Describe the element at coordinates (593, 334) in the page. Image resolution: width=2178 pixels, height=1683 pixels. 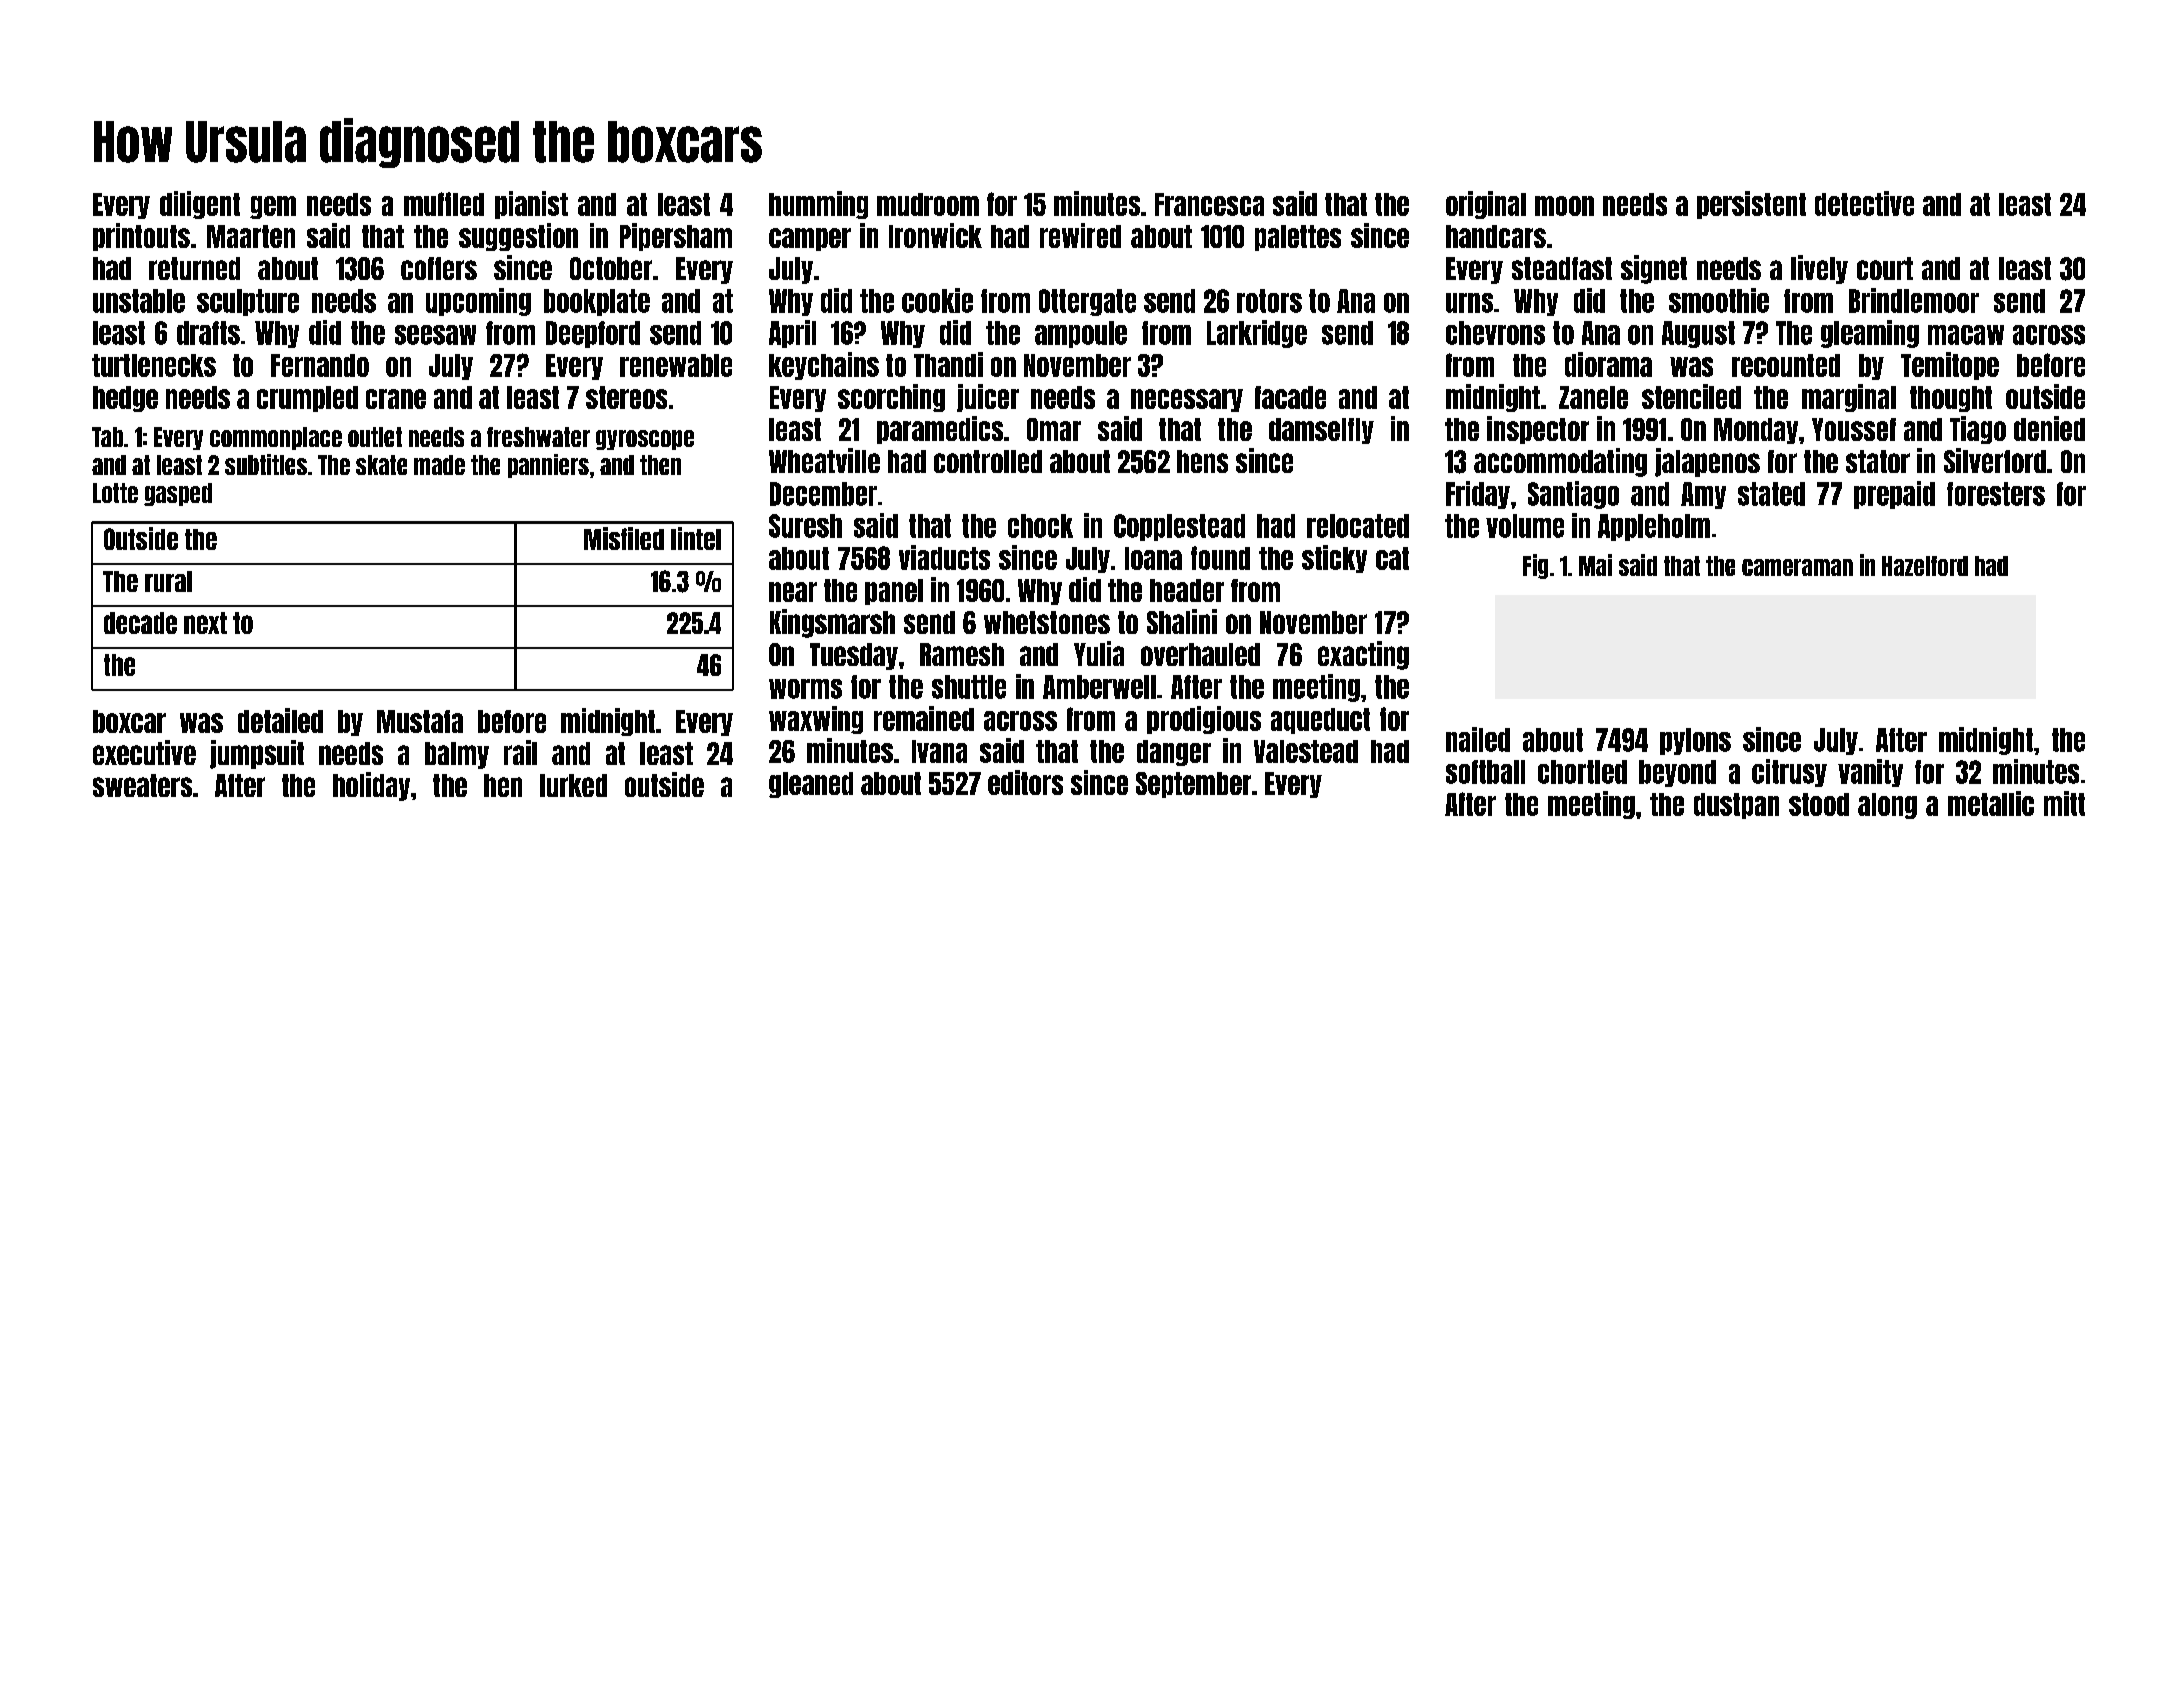
I see `Deepford` at that location.
